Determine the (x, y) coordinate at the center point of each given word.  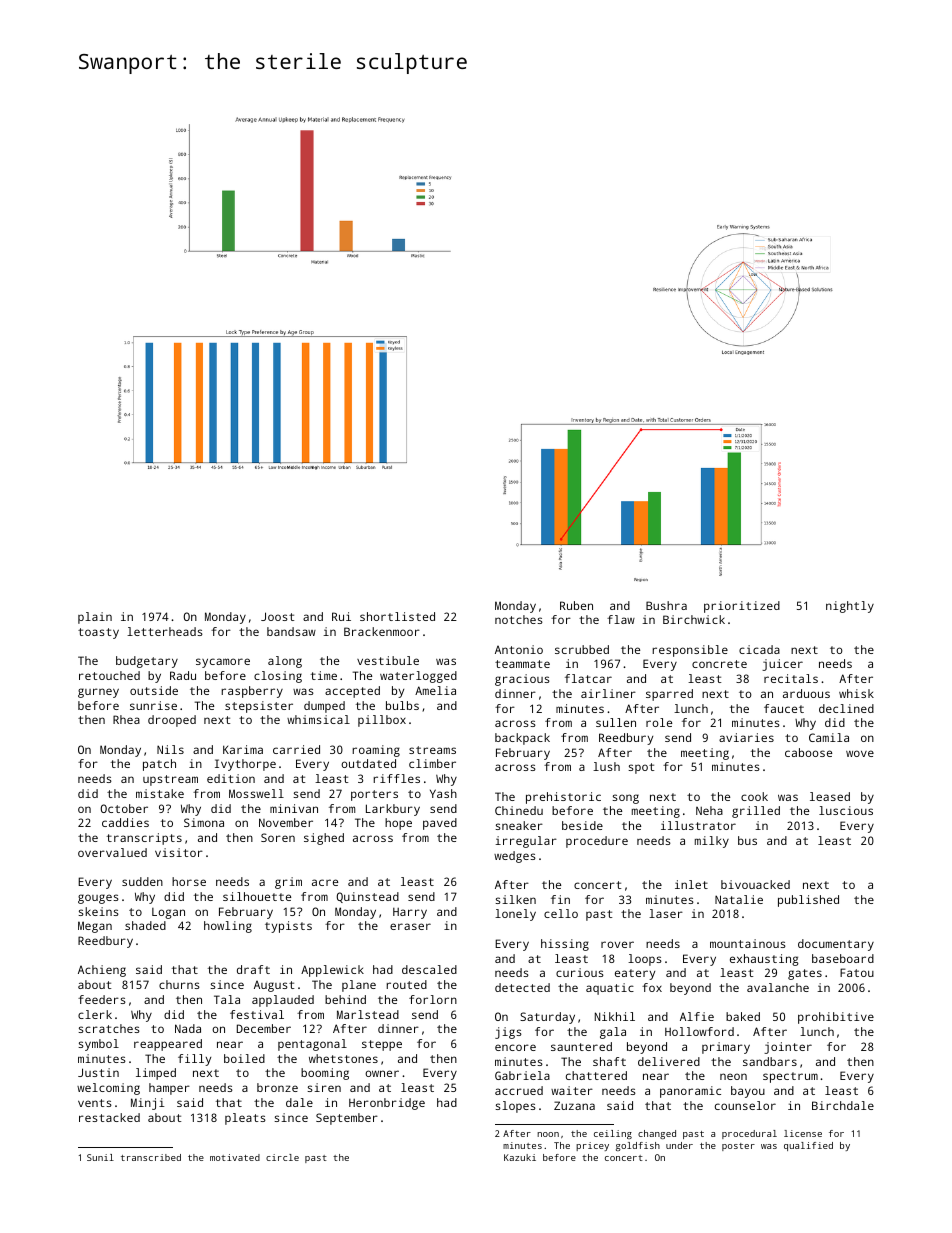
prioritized (742, 607)
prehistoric (563, 798)
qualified (808, 1146)
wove (860, 753)
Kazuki (520, 1157)
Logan (168, 913)
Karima (243, 749)
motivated (235, 1157)
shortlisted (397, 616)
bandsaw (291, 631)
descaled (429, 969)
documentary (836, 945)
